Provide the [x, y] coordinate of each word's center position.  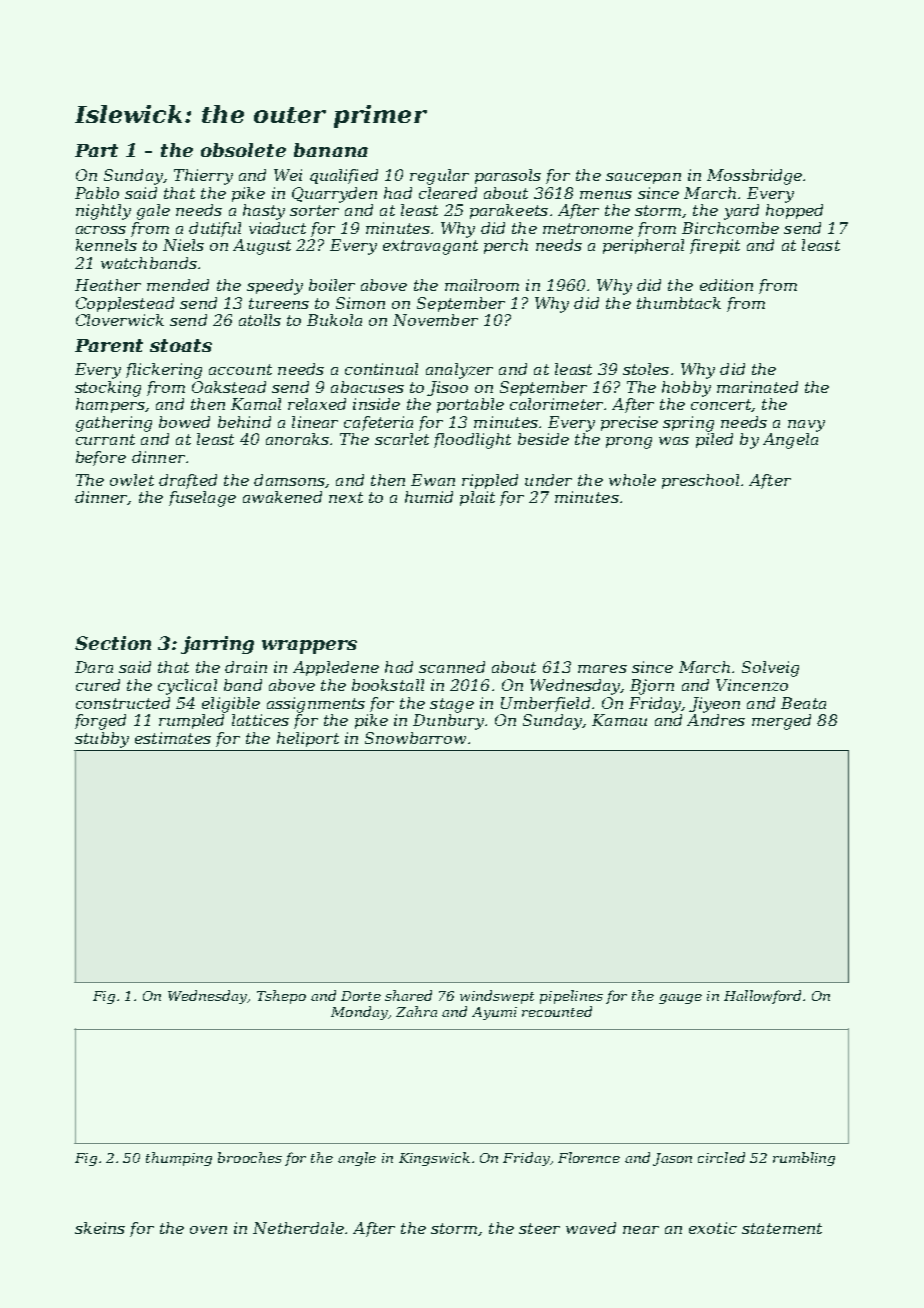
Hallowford [762, 997]
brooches [250, 1157]
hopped [794, 211]
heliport [308, 739]
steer [539, 1228]
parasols [508, 176]
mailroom [482, 285]
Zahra [416, 1011]
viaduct [277, 228]
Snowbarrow [415, 738]
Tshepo [281, 997]
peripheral [643, 246]
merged [781, 722]
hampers [110, 405]
